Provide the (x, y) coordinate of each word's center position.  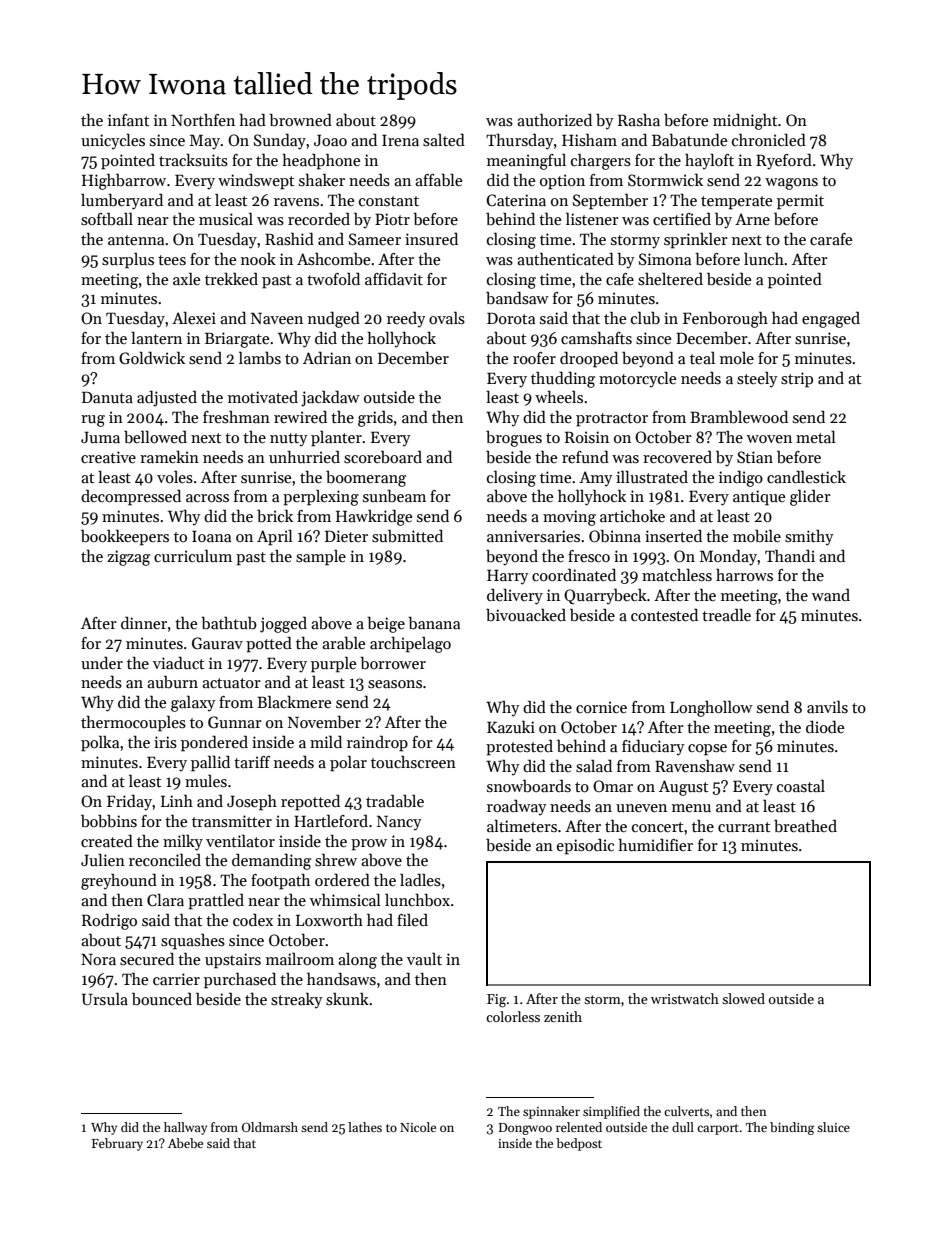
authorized (554, 119)
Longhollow (711, 708)
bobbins (109, 821)
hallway (185, 1128)
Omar (613, 786)
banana (434, 623)
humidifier (655, 844)
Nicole (418, 1127)
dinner (144, 622)
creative (108, 457)
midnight (745, 121)
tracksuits (193, 160)
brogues (514, 438)
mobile (757, 535)
